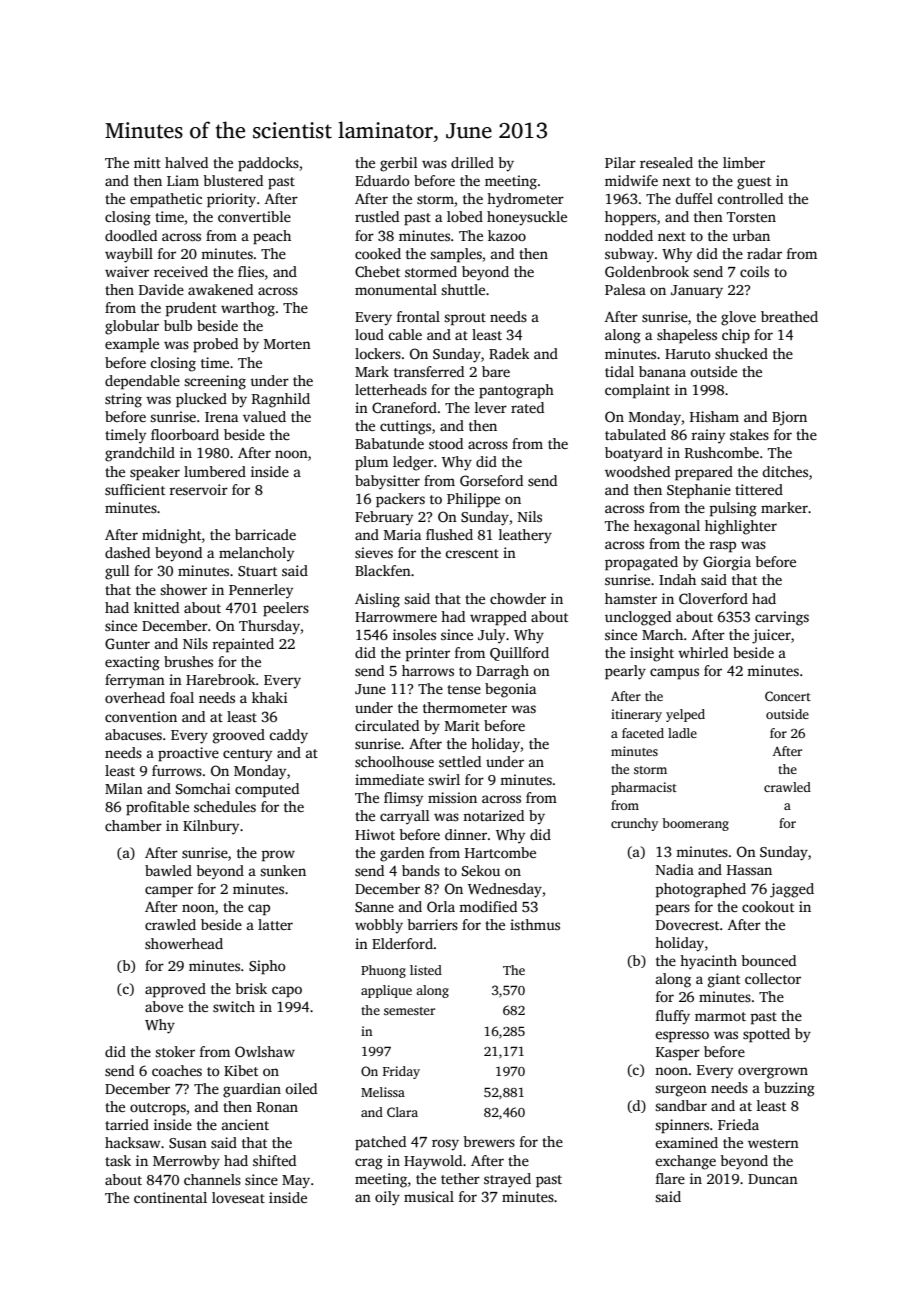 The height and width of the image is (1308, 924). Describe the element at coordinates (788, 696) in the image. I see `Concert` at that location.
